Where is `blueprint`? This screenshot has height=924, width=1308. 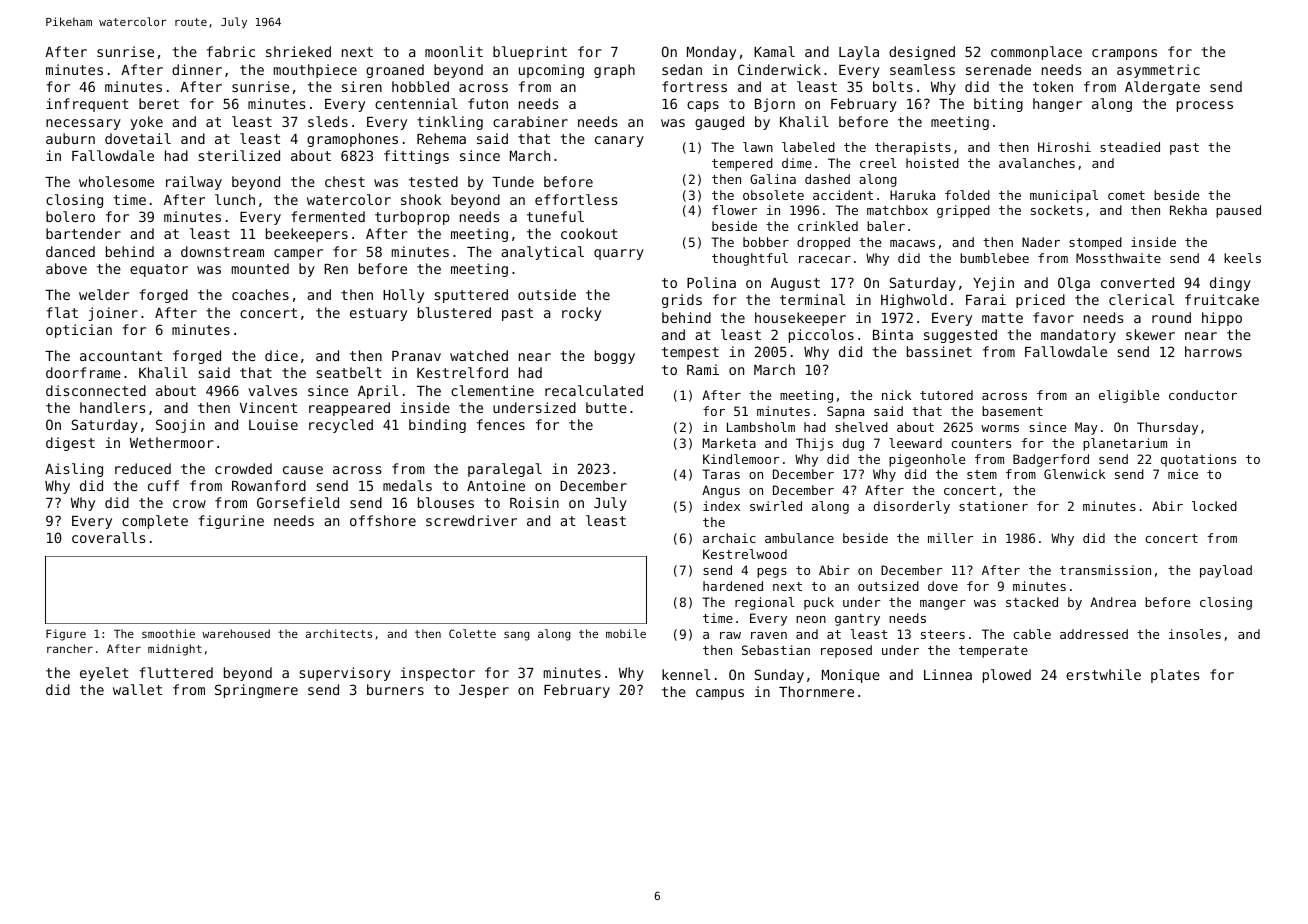 blueprint is located at coordinates (530, 53).
